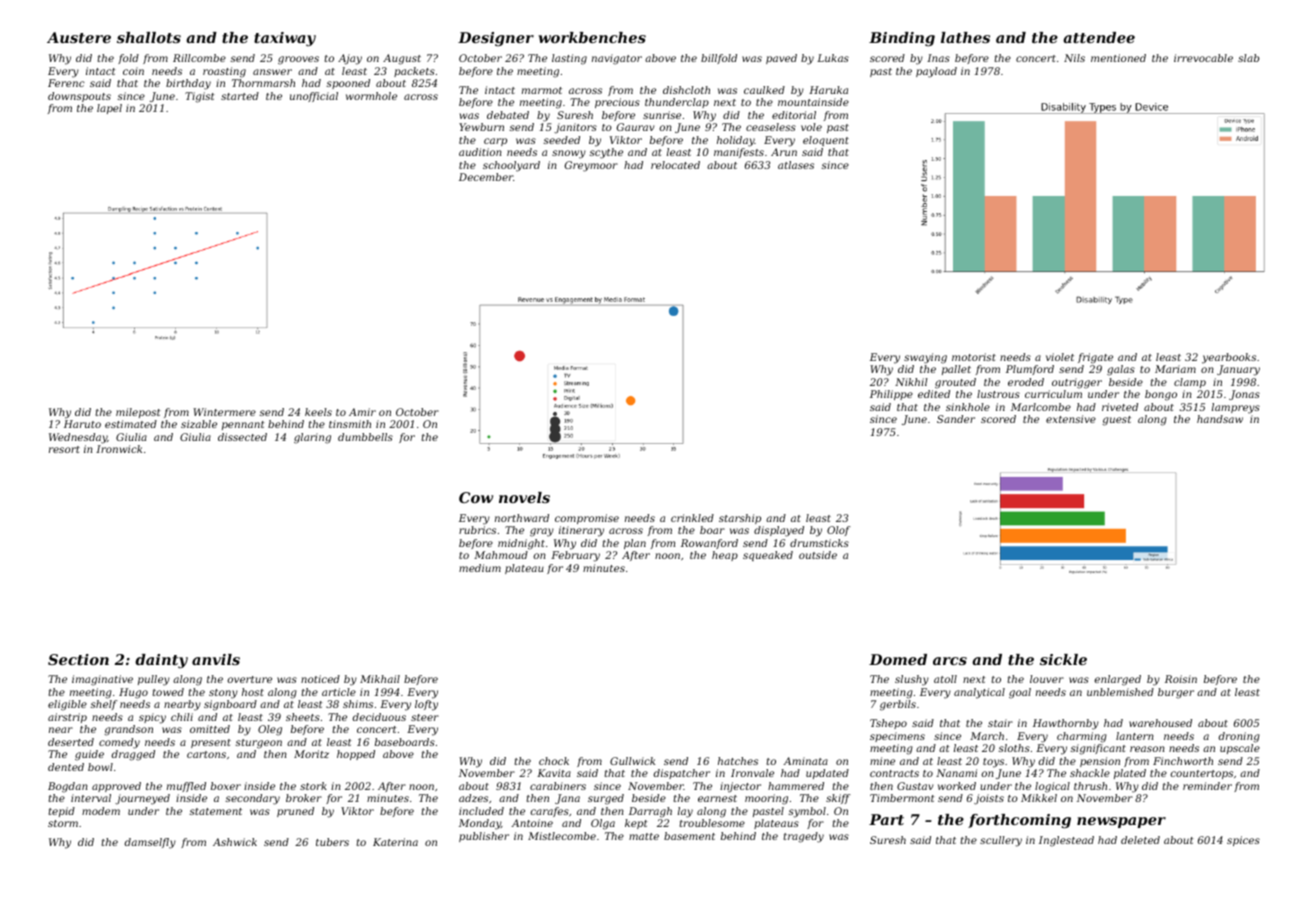 The width and height of the document is (1308, 924). What do you see at coordinates (182, 717) in the document?
I see `chili` at bounding box center [182, 717].
